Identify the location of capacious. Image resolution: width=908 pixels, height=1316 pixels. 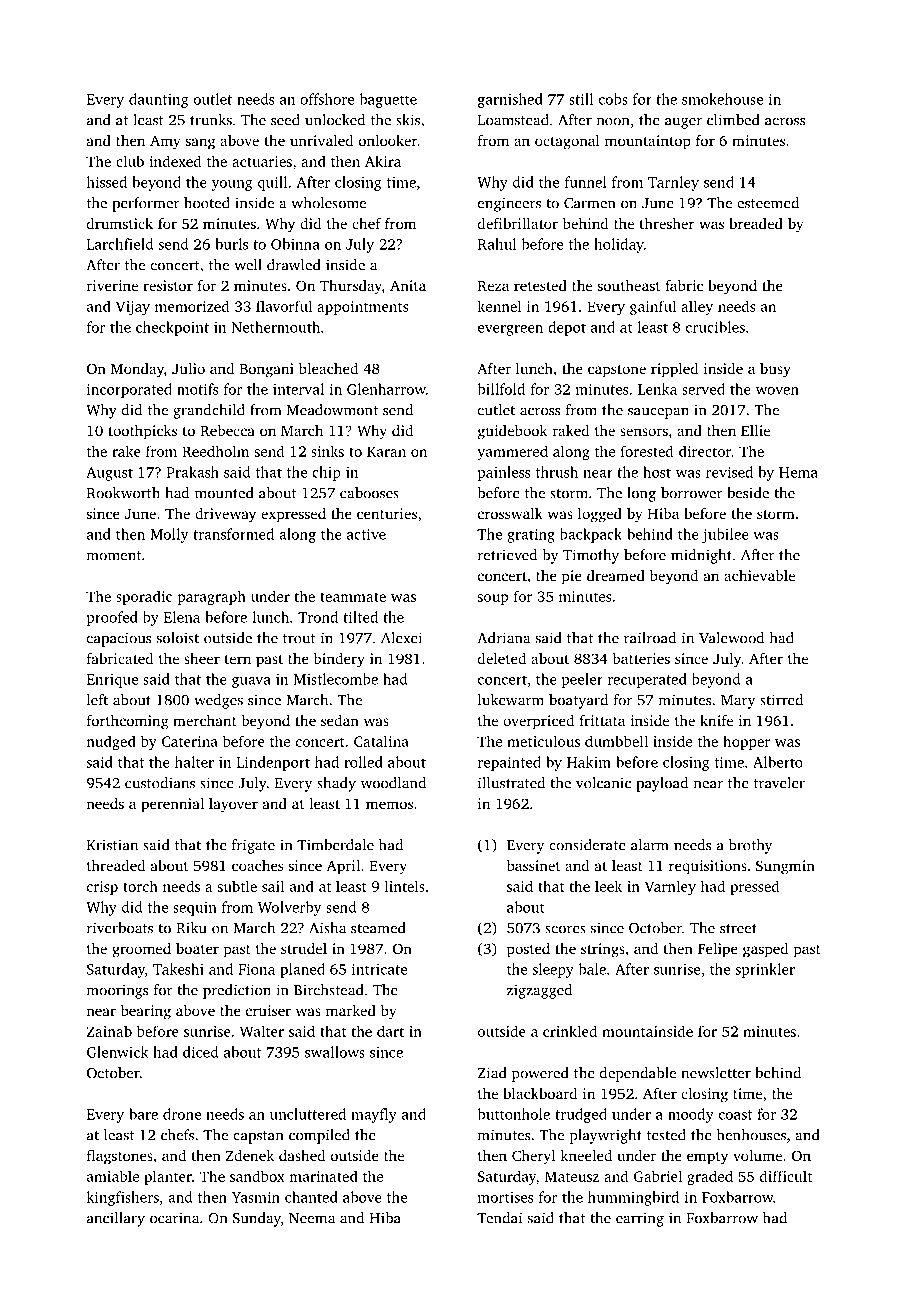
(119, 639).
